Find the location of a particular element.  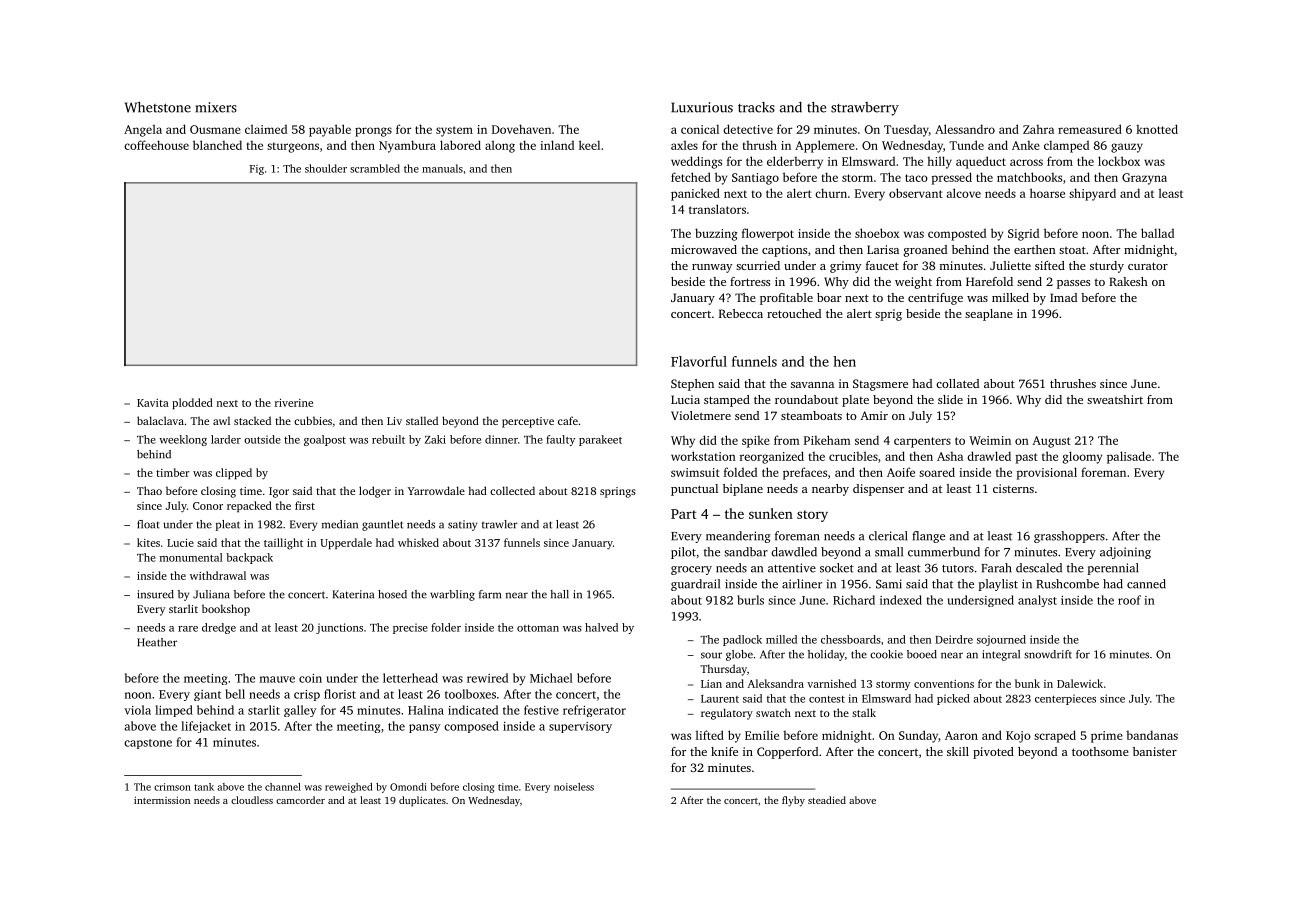

Sigrid is located at coordinates (1023, 234).
